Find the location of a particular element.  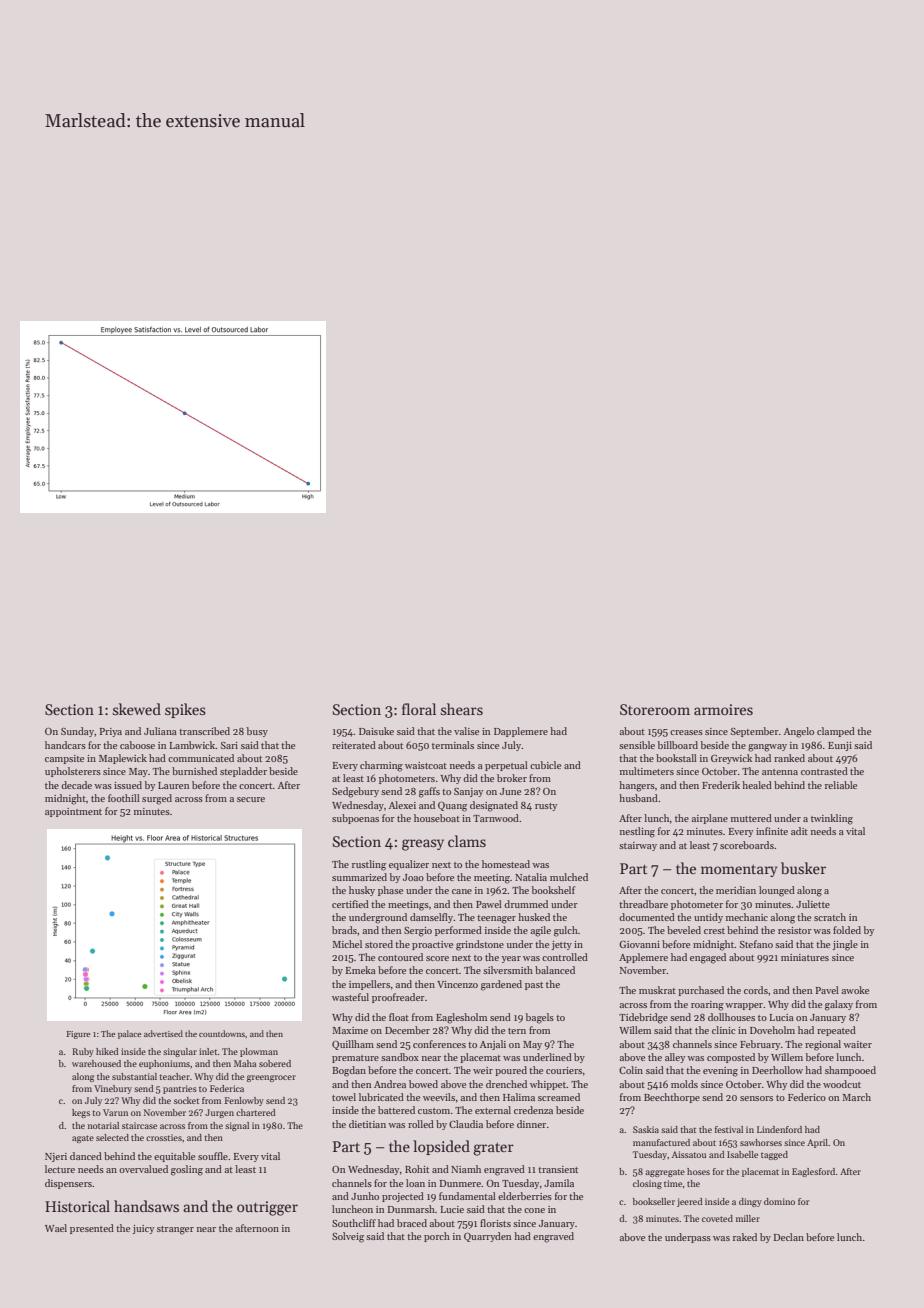

busker is located at coordinates (803, 868).
